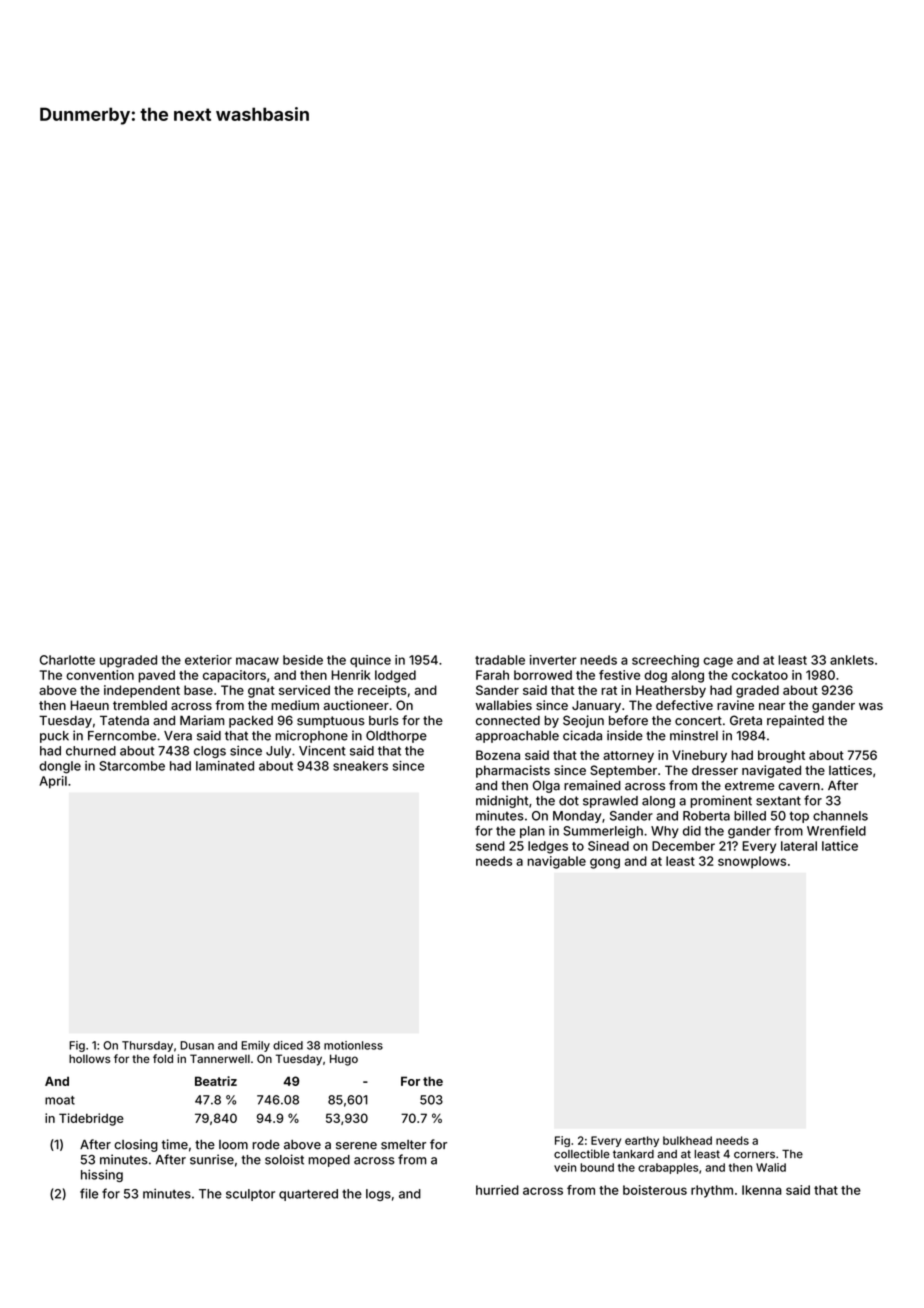 The height and width of the page is (1308, 924). I want to click on sneakers, so click(360, 766).
